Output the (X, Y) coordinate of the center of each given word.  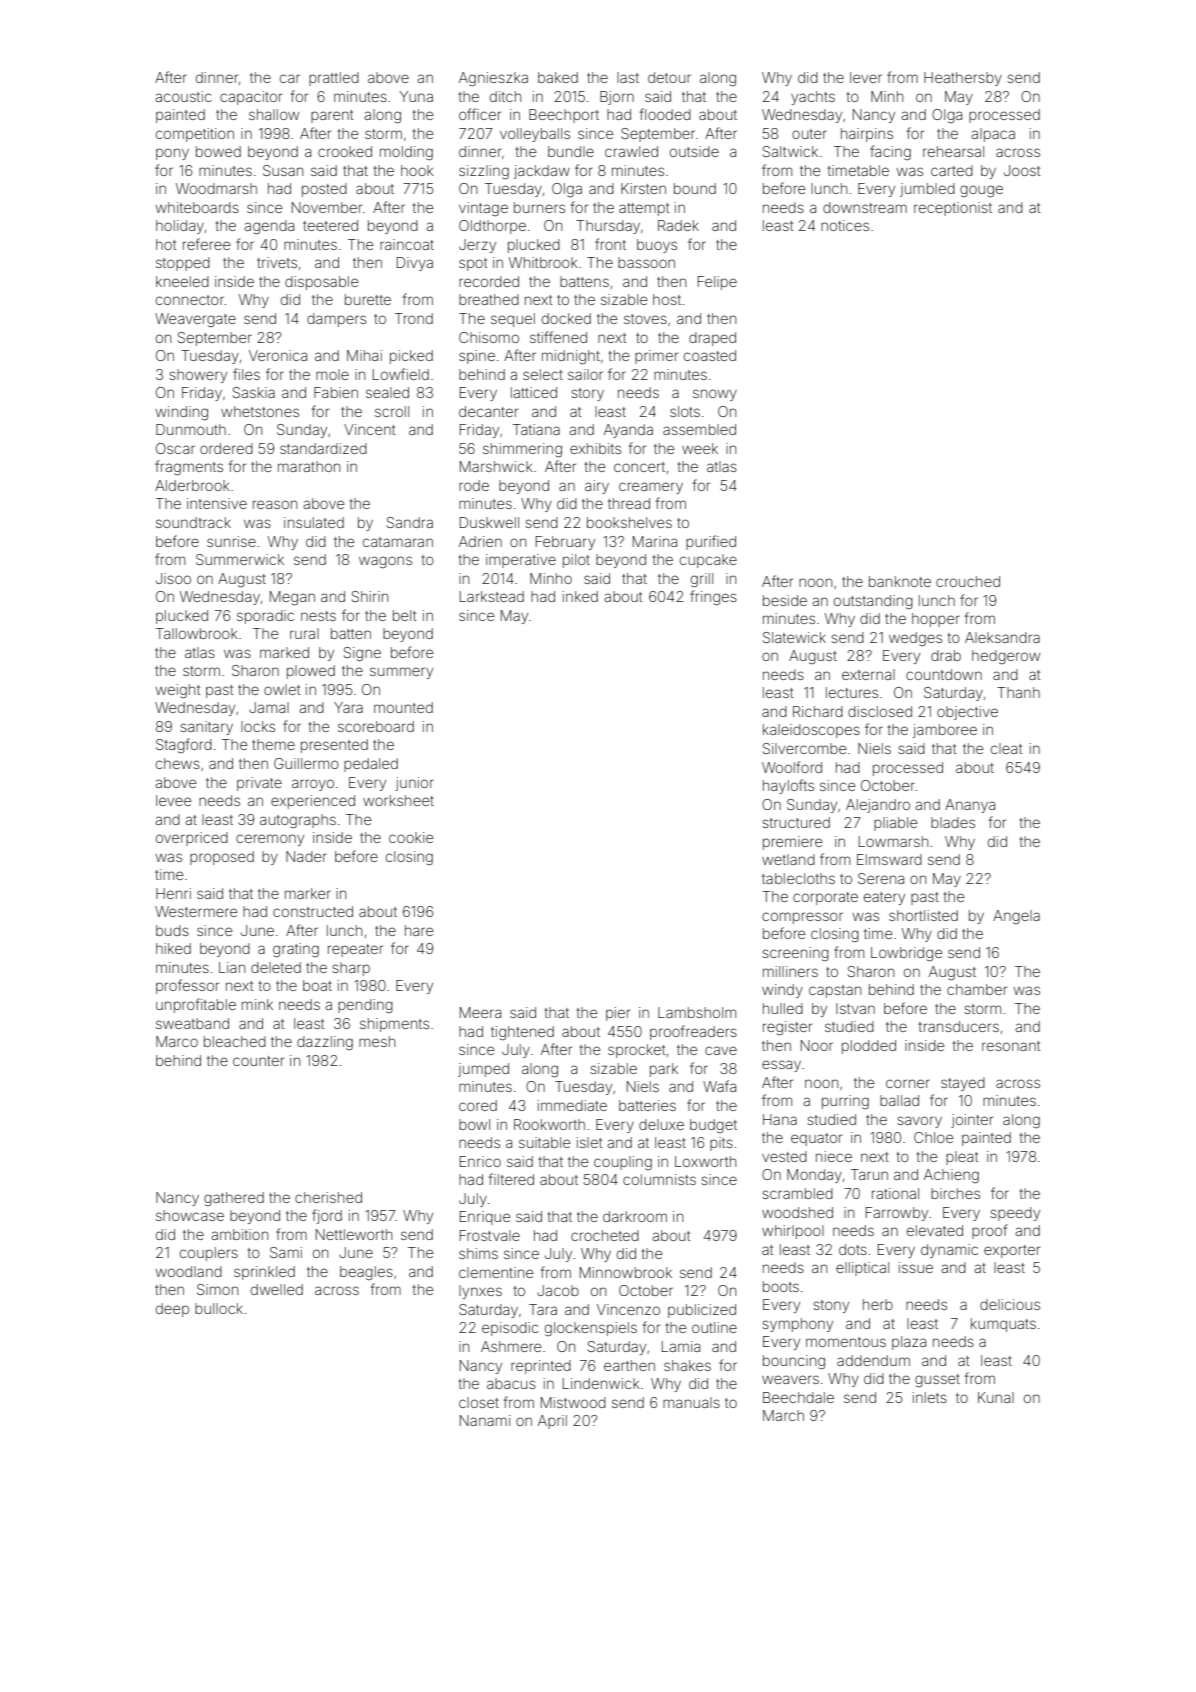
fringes (713, 598)
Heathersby (963, 79)
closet (479, 1402)
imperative (521, 561)
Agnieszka (493, 79)
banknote (900, 581)
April (552, 1422)
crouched (968, 581)
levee (173, 800)
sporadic (265, 617)
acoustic (183, 96)
